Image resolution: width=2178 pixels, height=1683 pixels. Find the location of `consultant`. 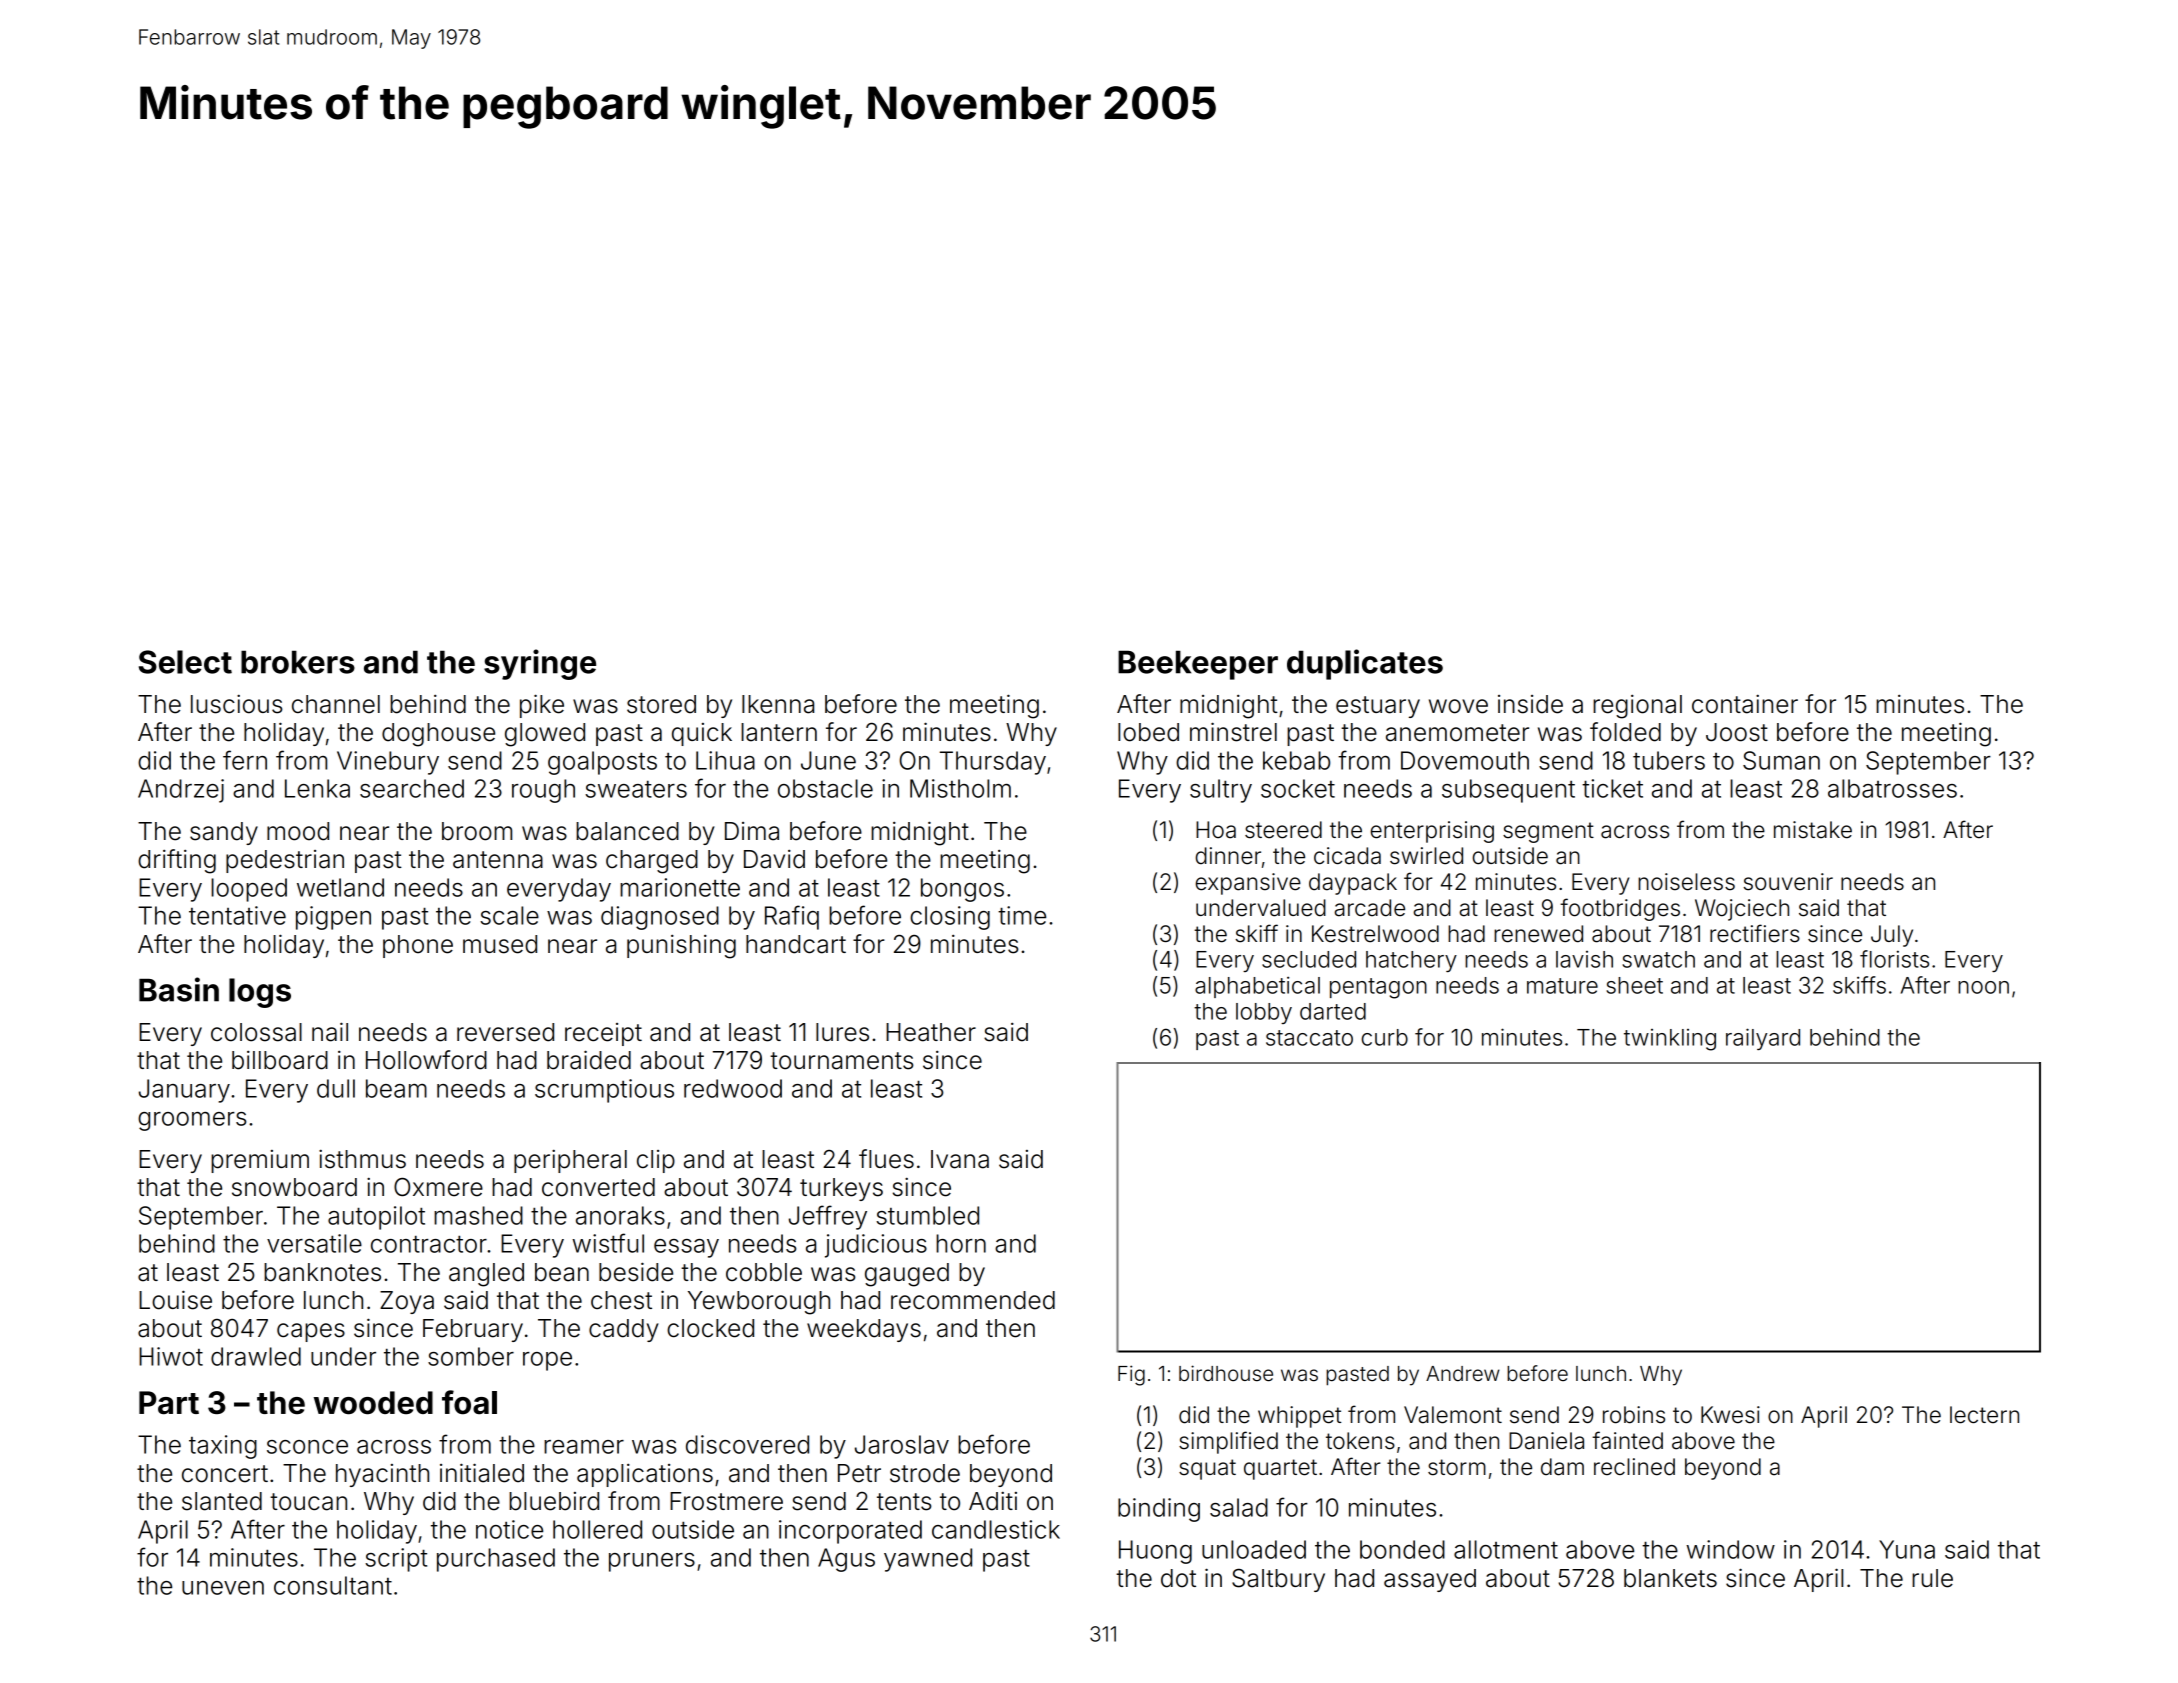

consultant is located at coordinates (333, 1585).
